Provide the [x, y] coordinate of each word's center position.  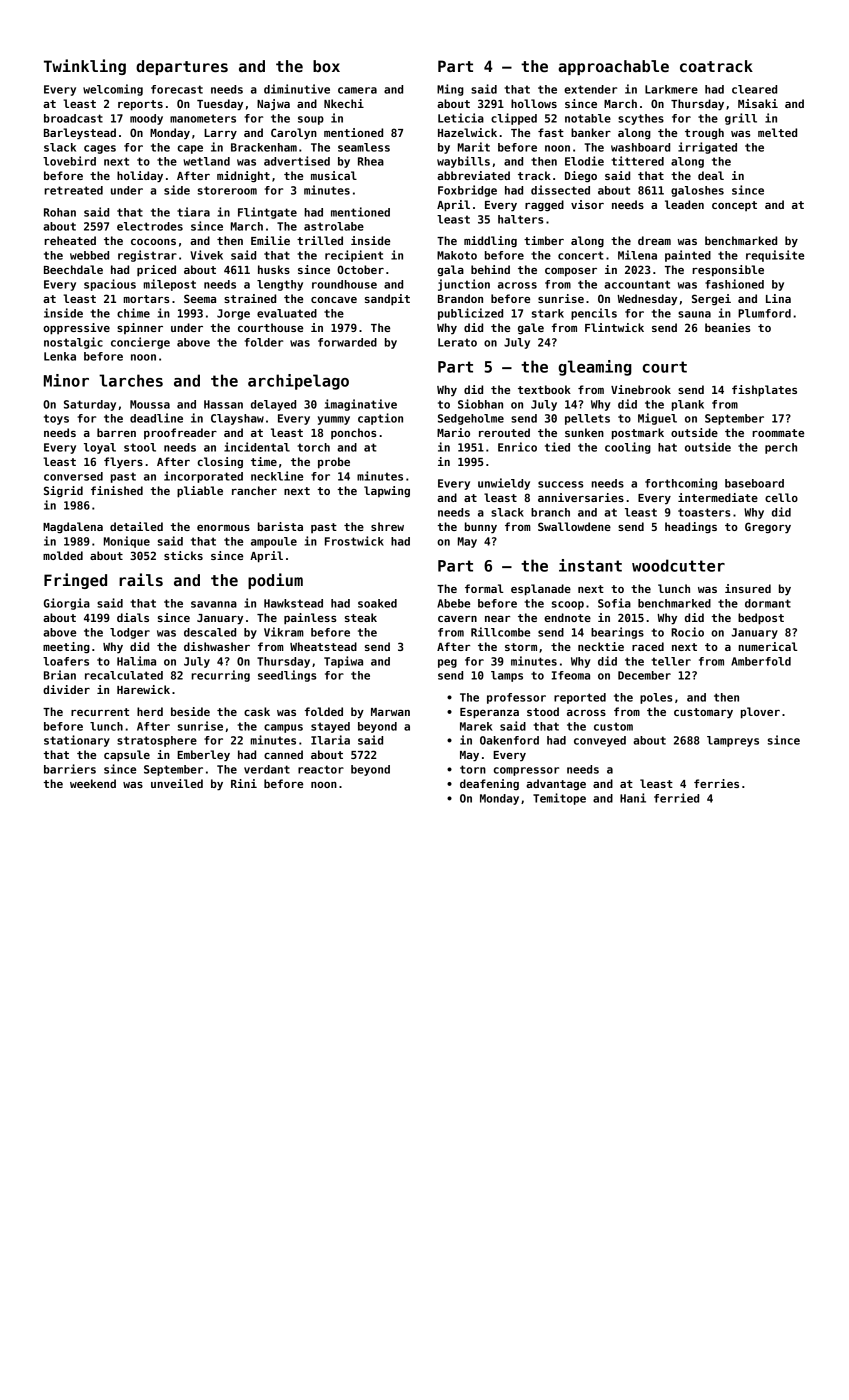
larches [131, 380]
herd [150, 711]
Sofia [614, 603]
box [326, 66]
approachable [613, 67]
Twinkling [85, 67]
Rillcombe [500, 632]
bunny [481, 528]
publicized [470, 314]
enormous [223, 528]
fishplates [764, 391]
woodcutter [678, 565]
